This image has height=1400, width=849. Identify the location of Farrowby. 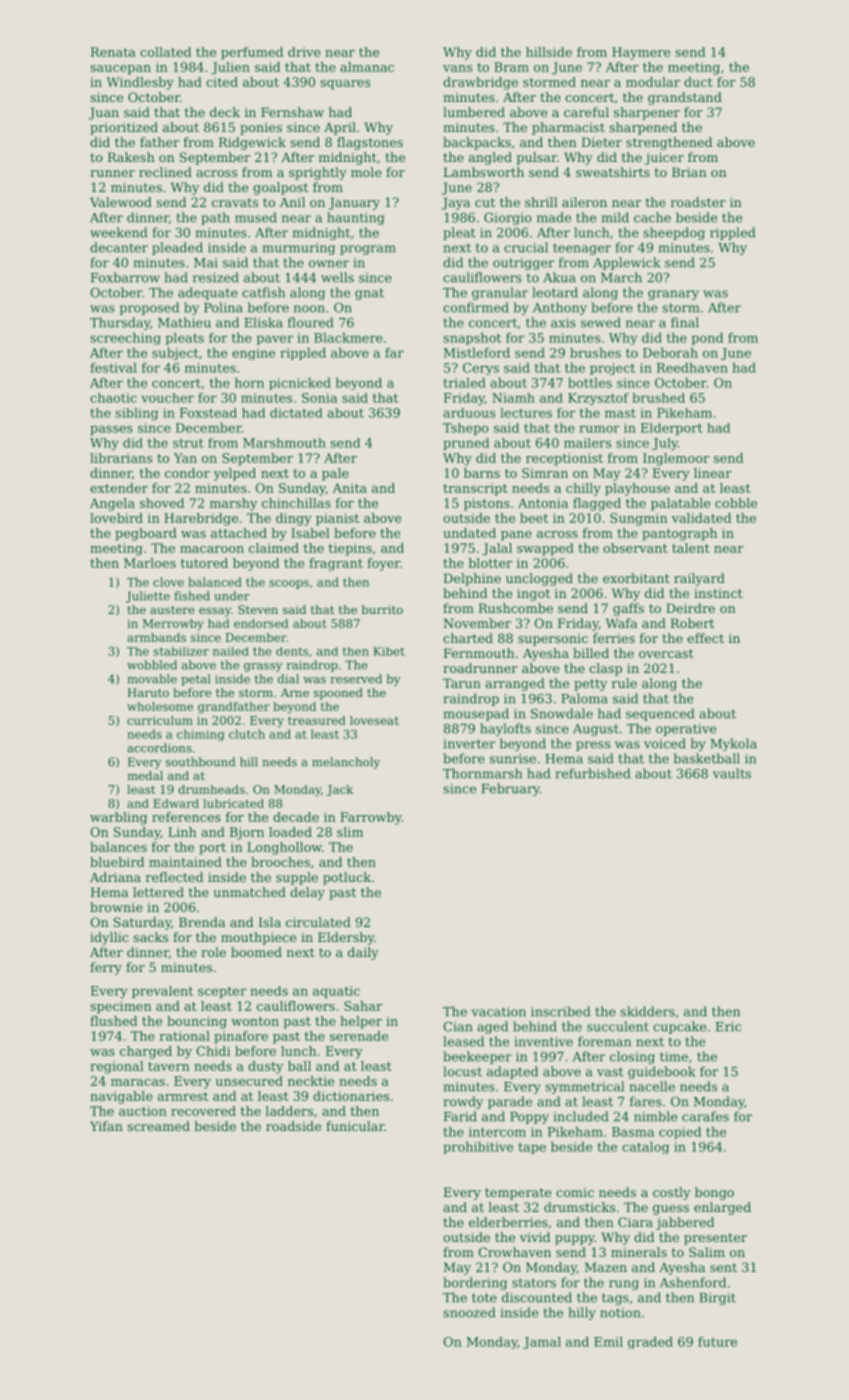
(371, 818).
